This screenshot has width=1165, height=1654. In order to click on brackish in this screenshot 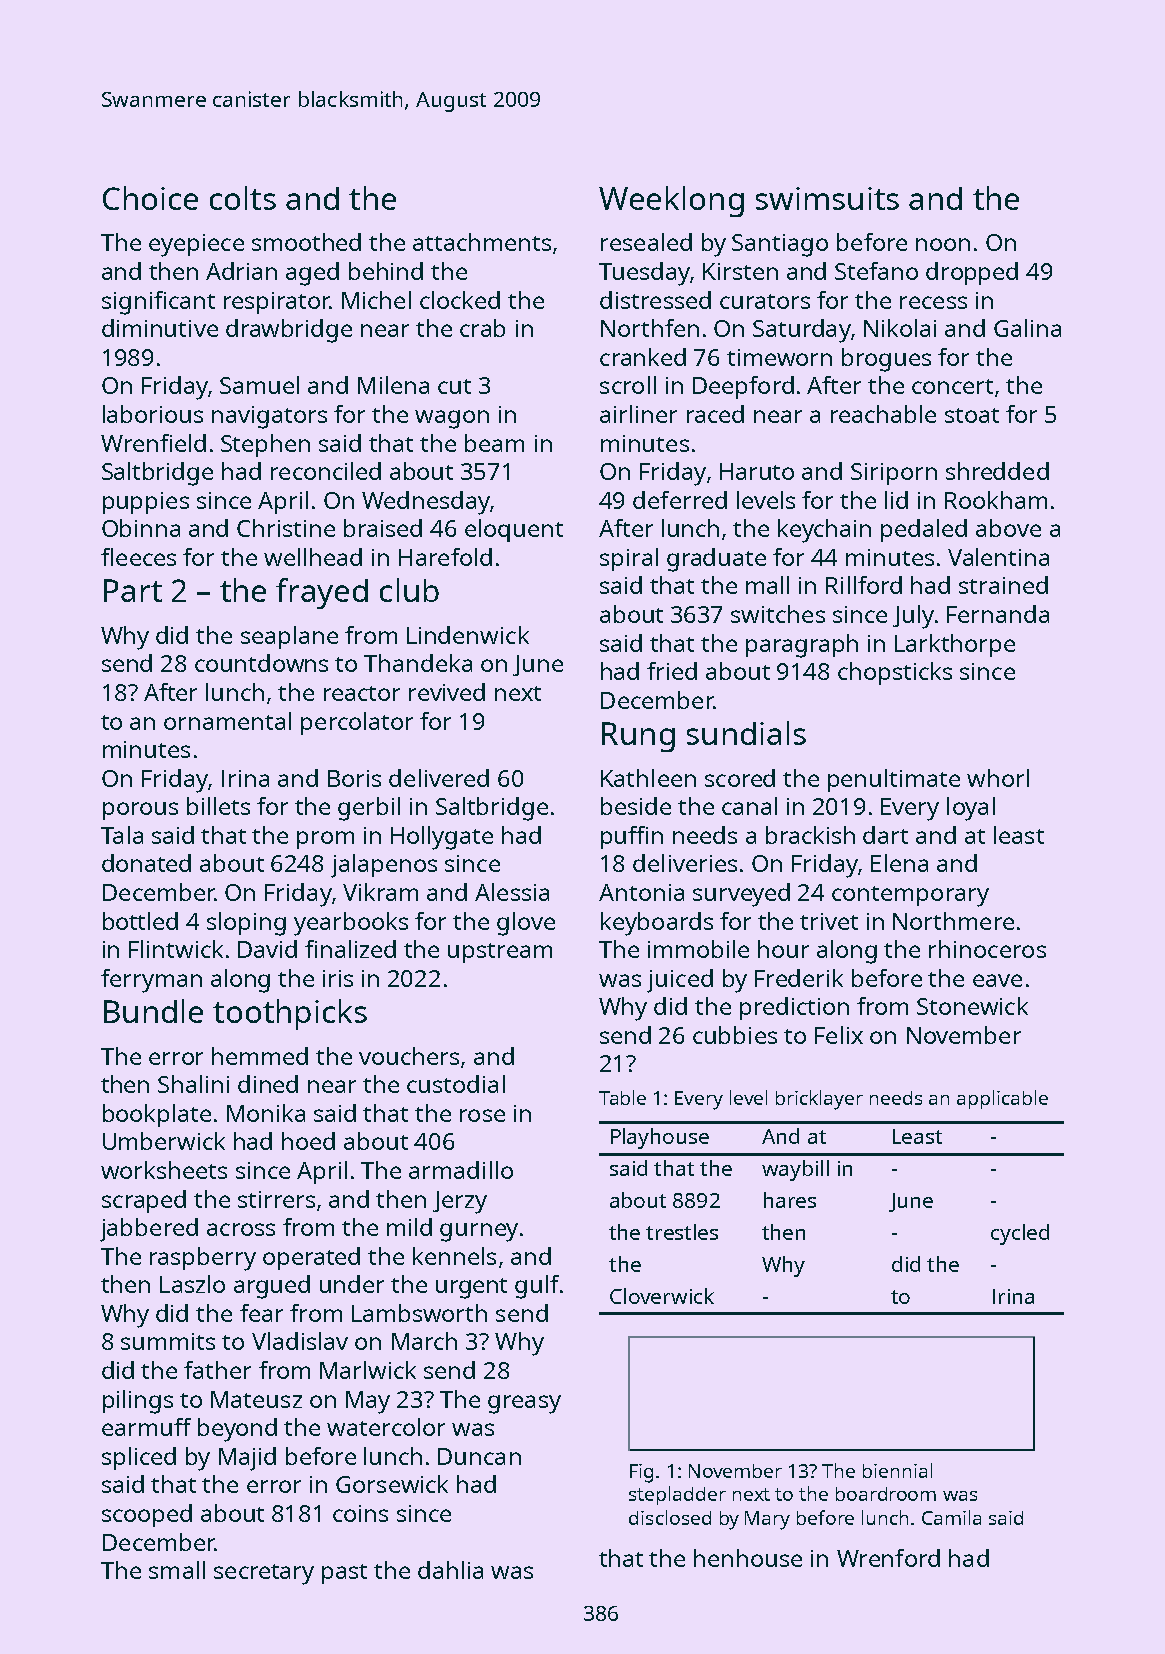, I will do `click(810, 835)`.
